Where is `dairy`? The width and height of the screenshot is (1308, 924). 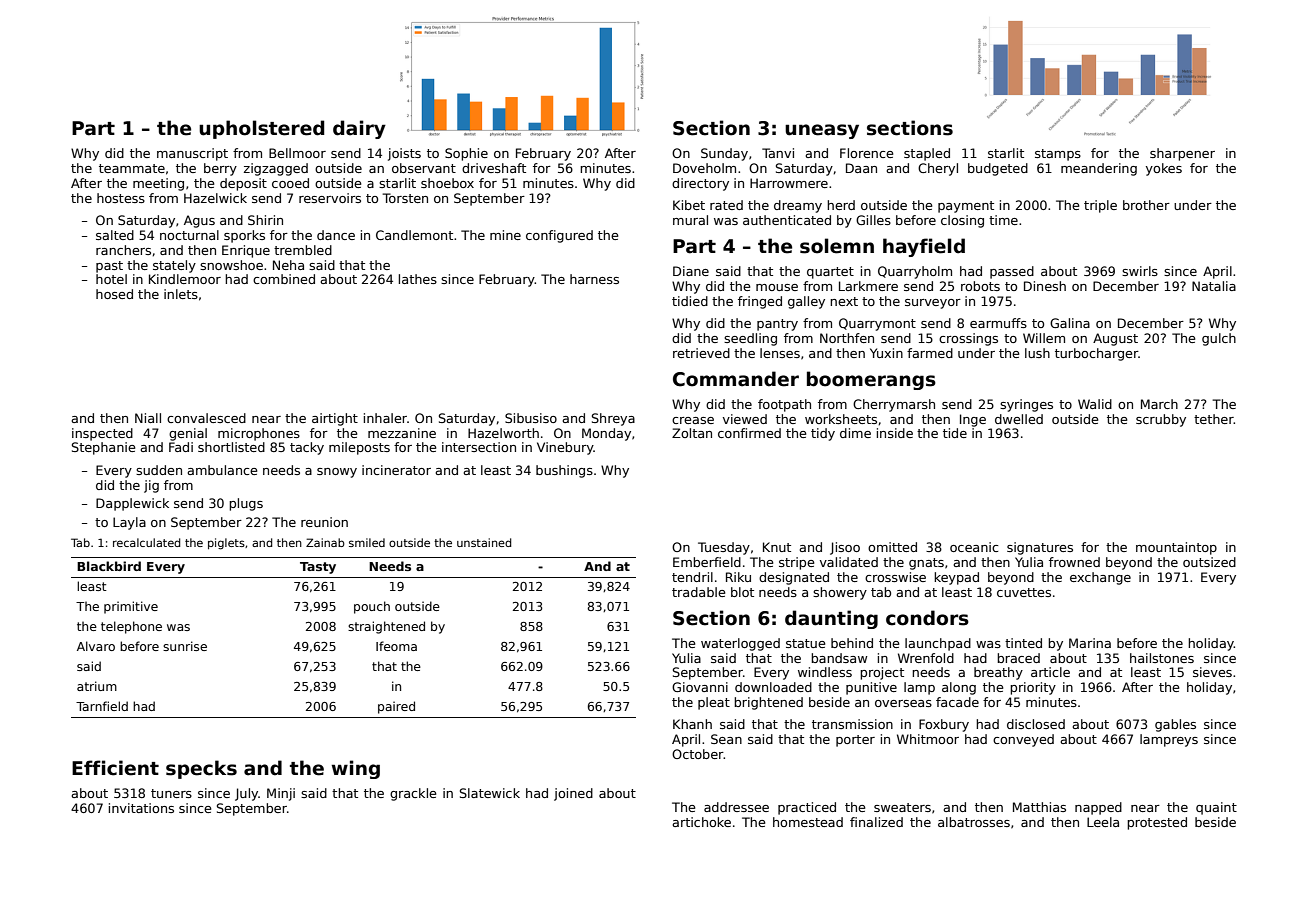 dairy is located at coordinates (359, 129).
